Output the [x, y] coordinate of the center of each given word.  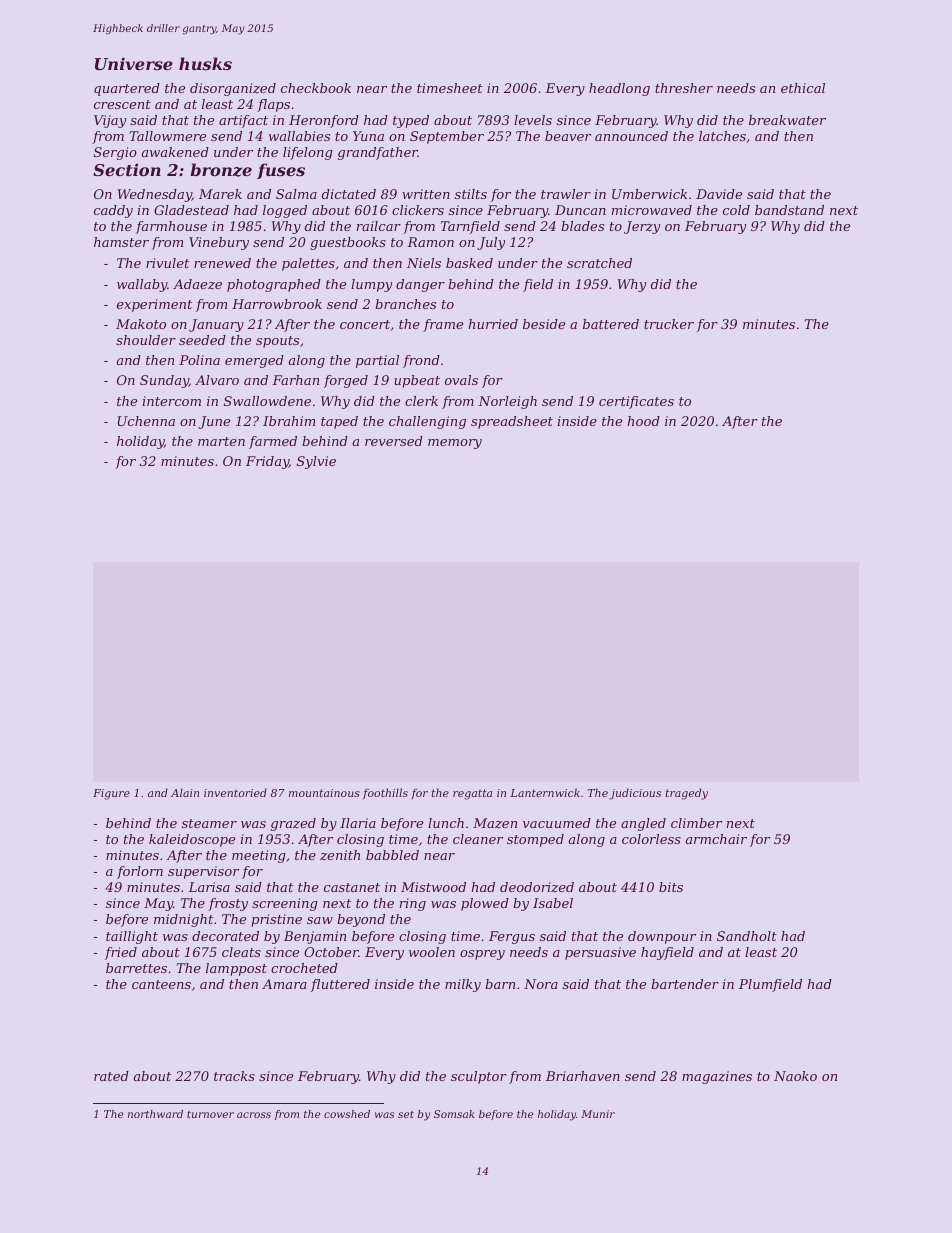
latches [722, 136]
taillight [132, 937]
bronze [221, 170]
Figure [111, 794]
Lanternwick [545, 792]
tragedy [687, 794]
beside [544, 324]
